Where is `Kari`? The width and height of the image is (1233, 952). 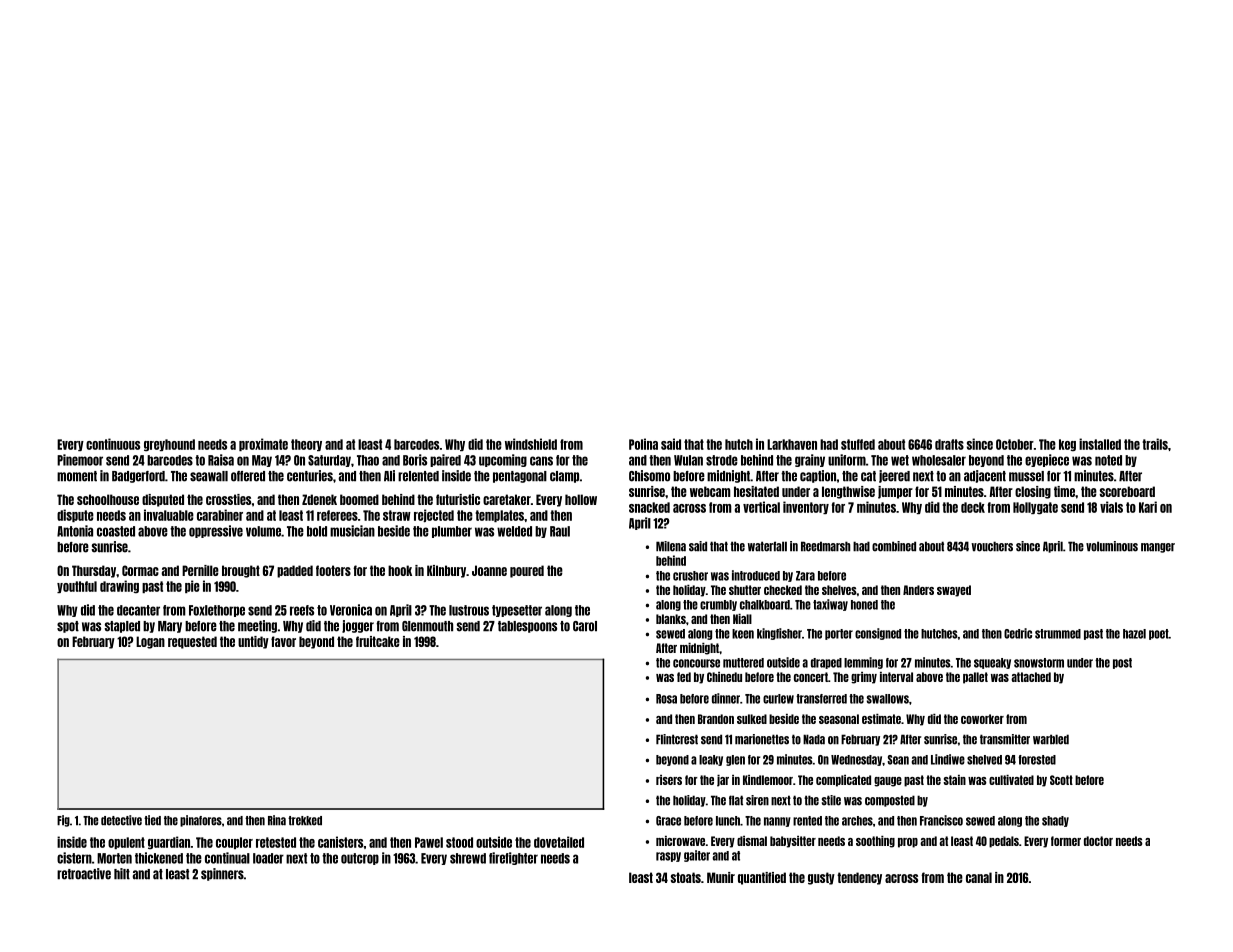
Kari is located at coordinates (1148, 507).
